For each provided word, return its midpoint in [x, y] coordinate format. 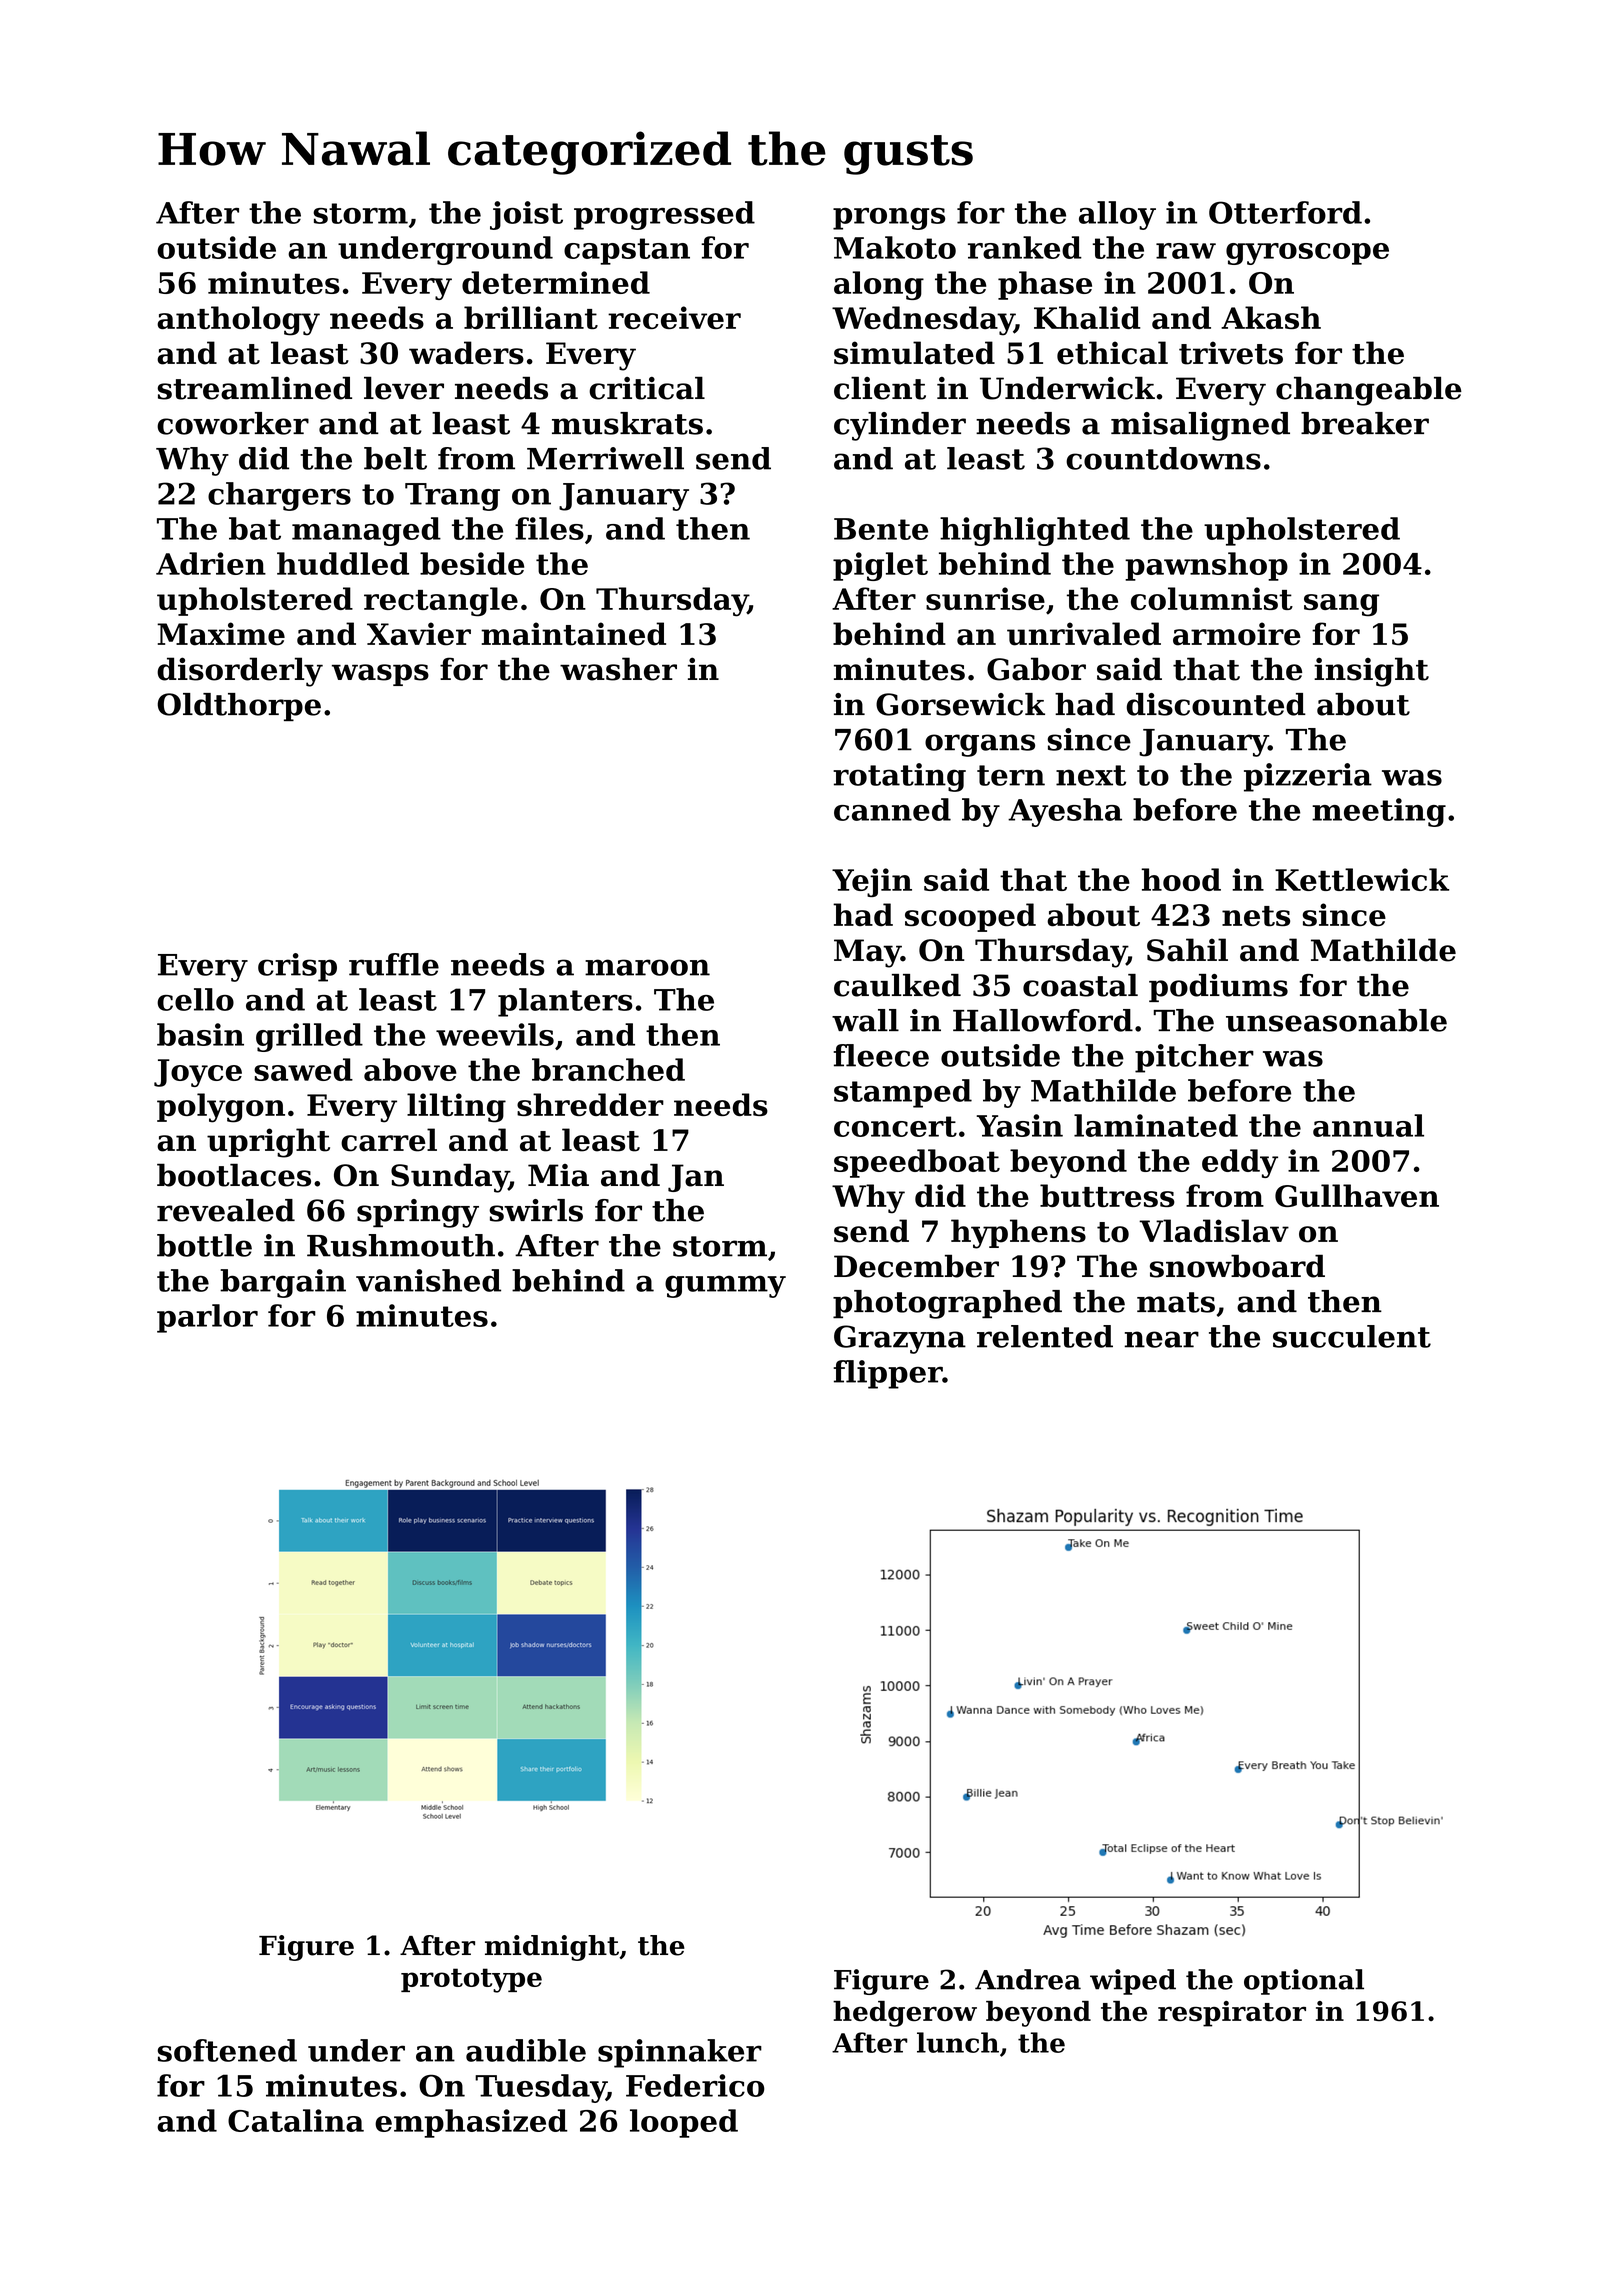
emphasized [471, 2123]
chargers [279, 496]
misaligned [1200, 426]
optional [1304, 1982]
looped [684, 2123]
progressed [664, 215]
